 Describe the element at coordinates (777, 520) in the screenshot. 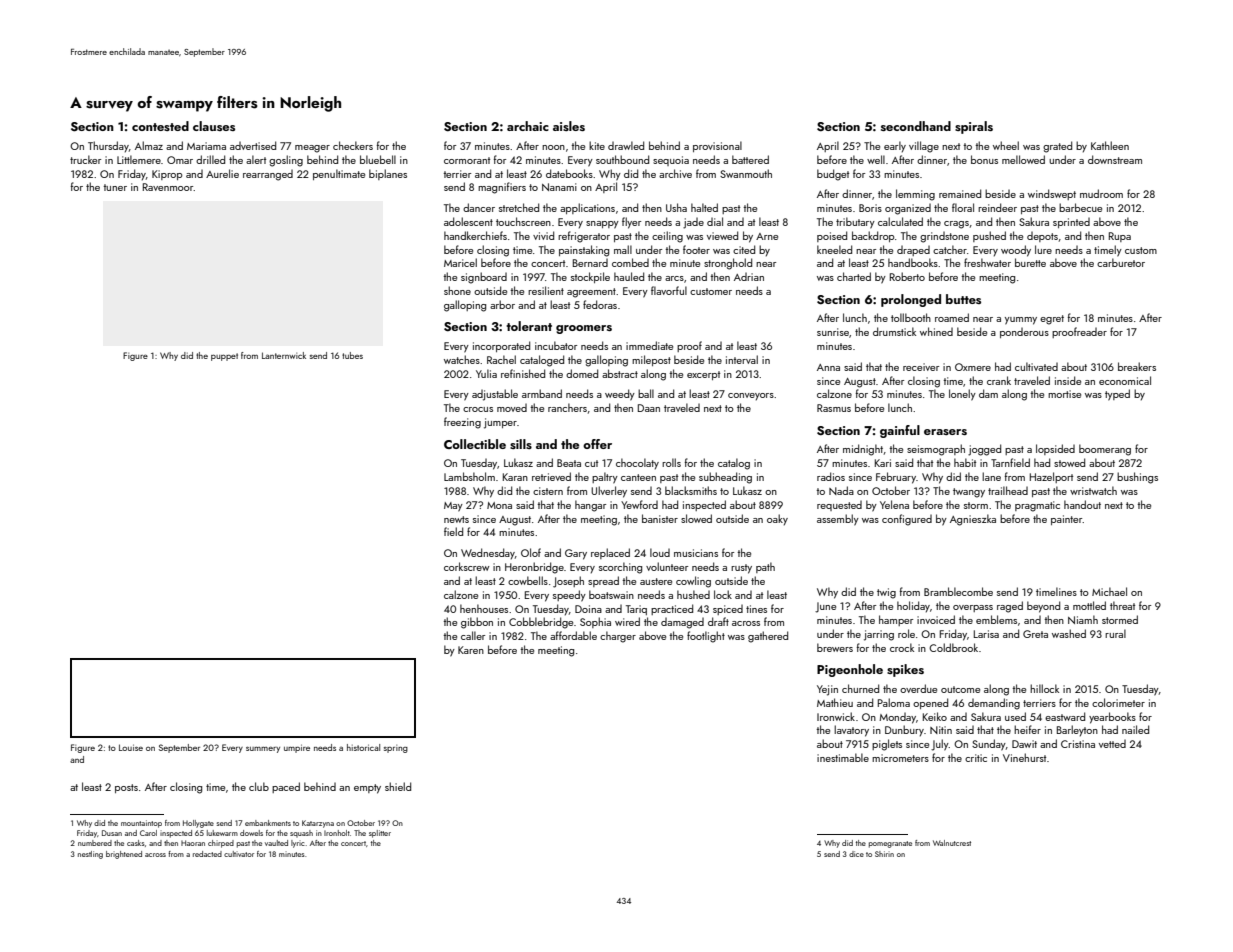

I see `oaky` at that location.
